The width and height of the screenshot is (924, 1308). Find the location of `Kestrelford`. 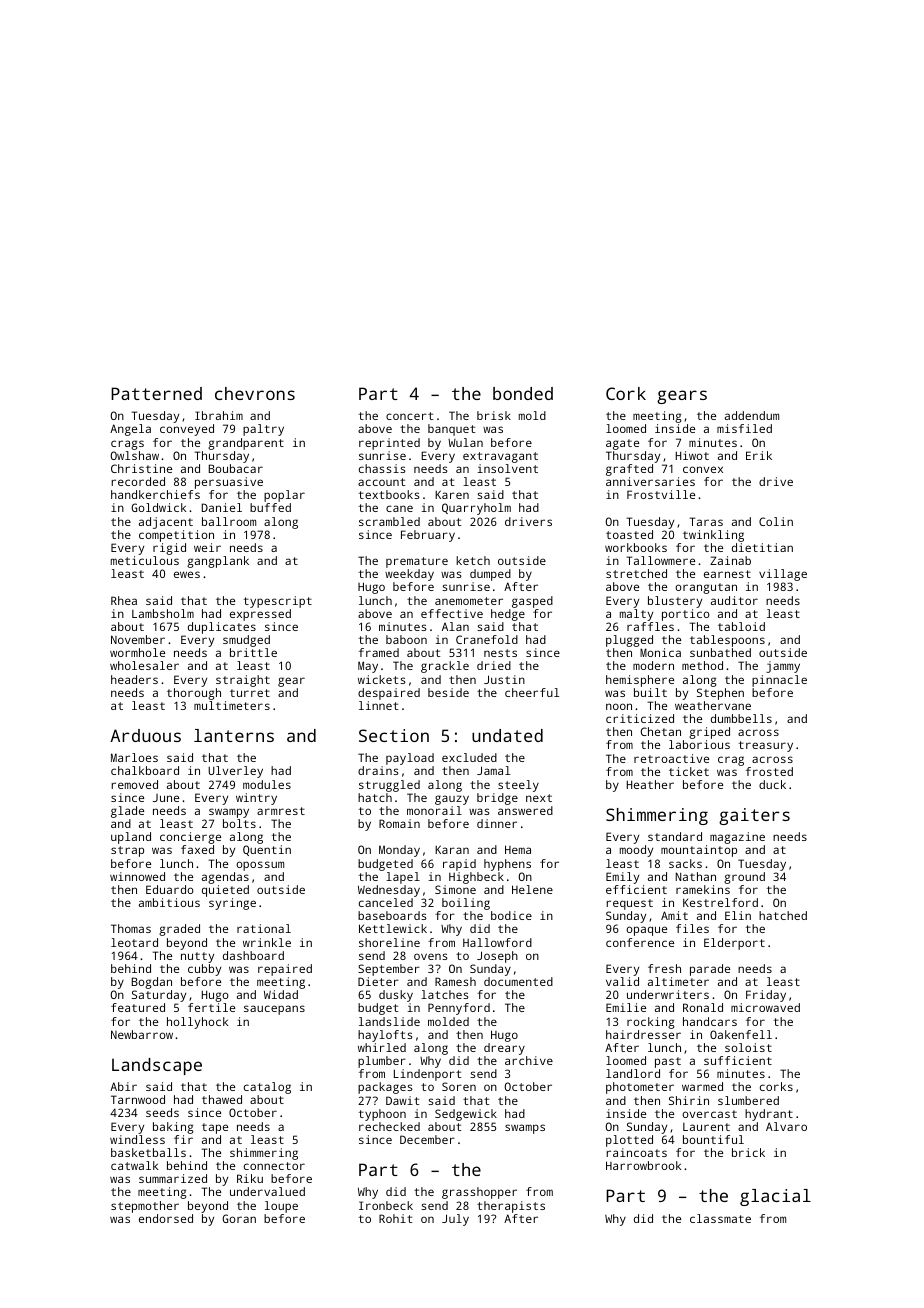

Kestrelford is located at coordinates (720, 902).
